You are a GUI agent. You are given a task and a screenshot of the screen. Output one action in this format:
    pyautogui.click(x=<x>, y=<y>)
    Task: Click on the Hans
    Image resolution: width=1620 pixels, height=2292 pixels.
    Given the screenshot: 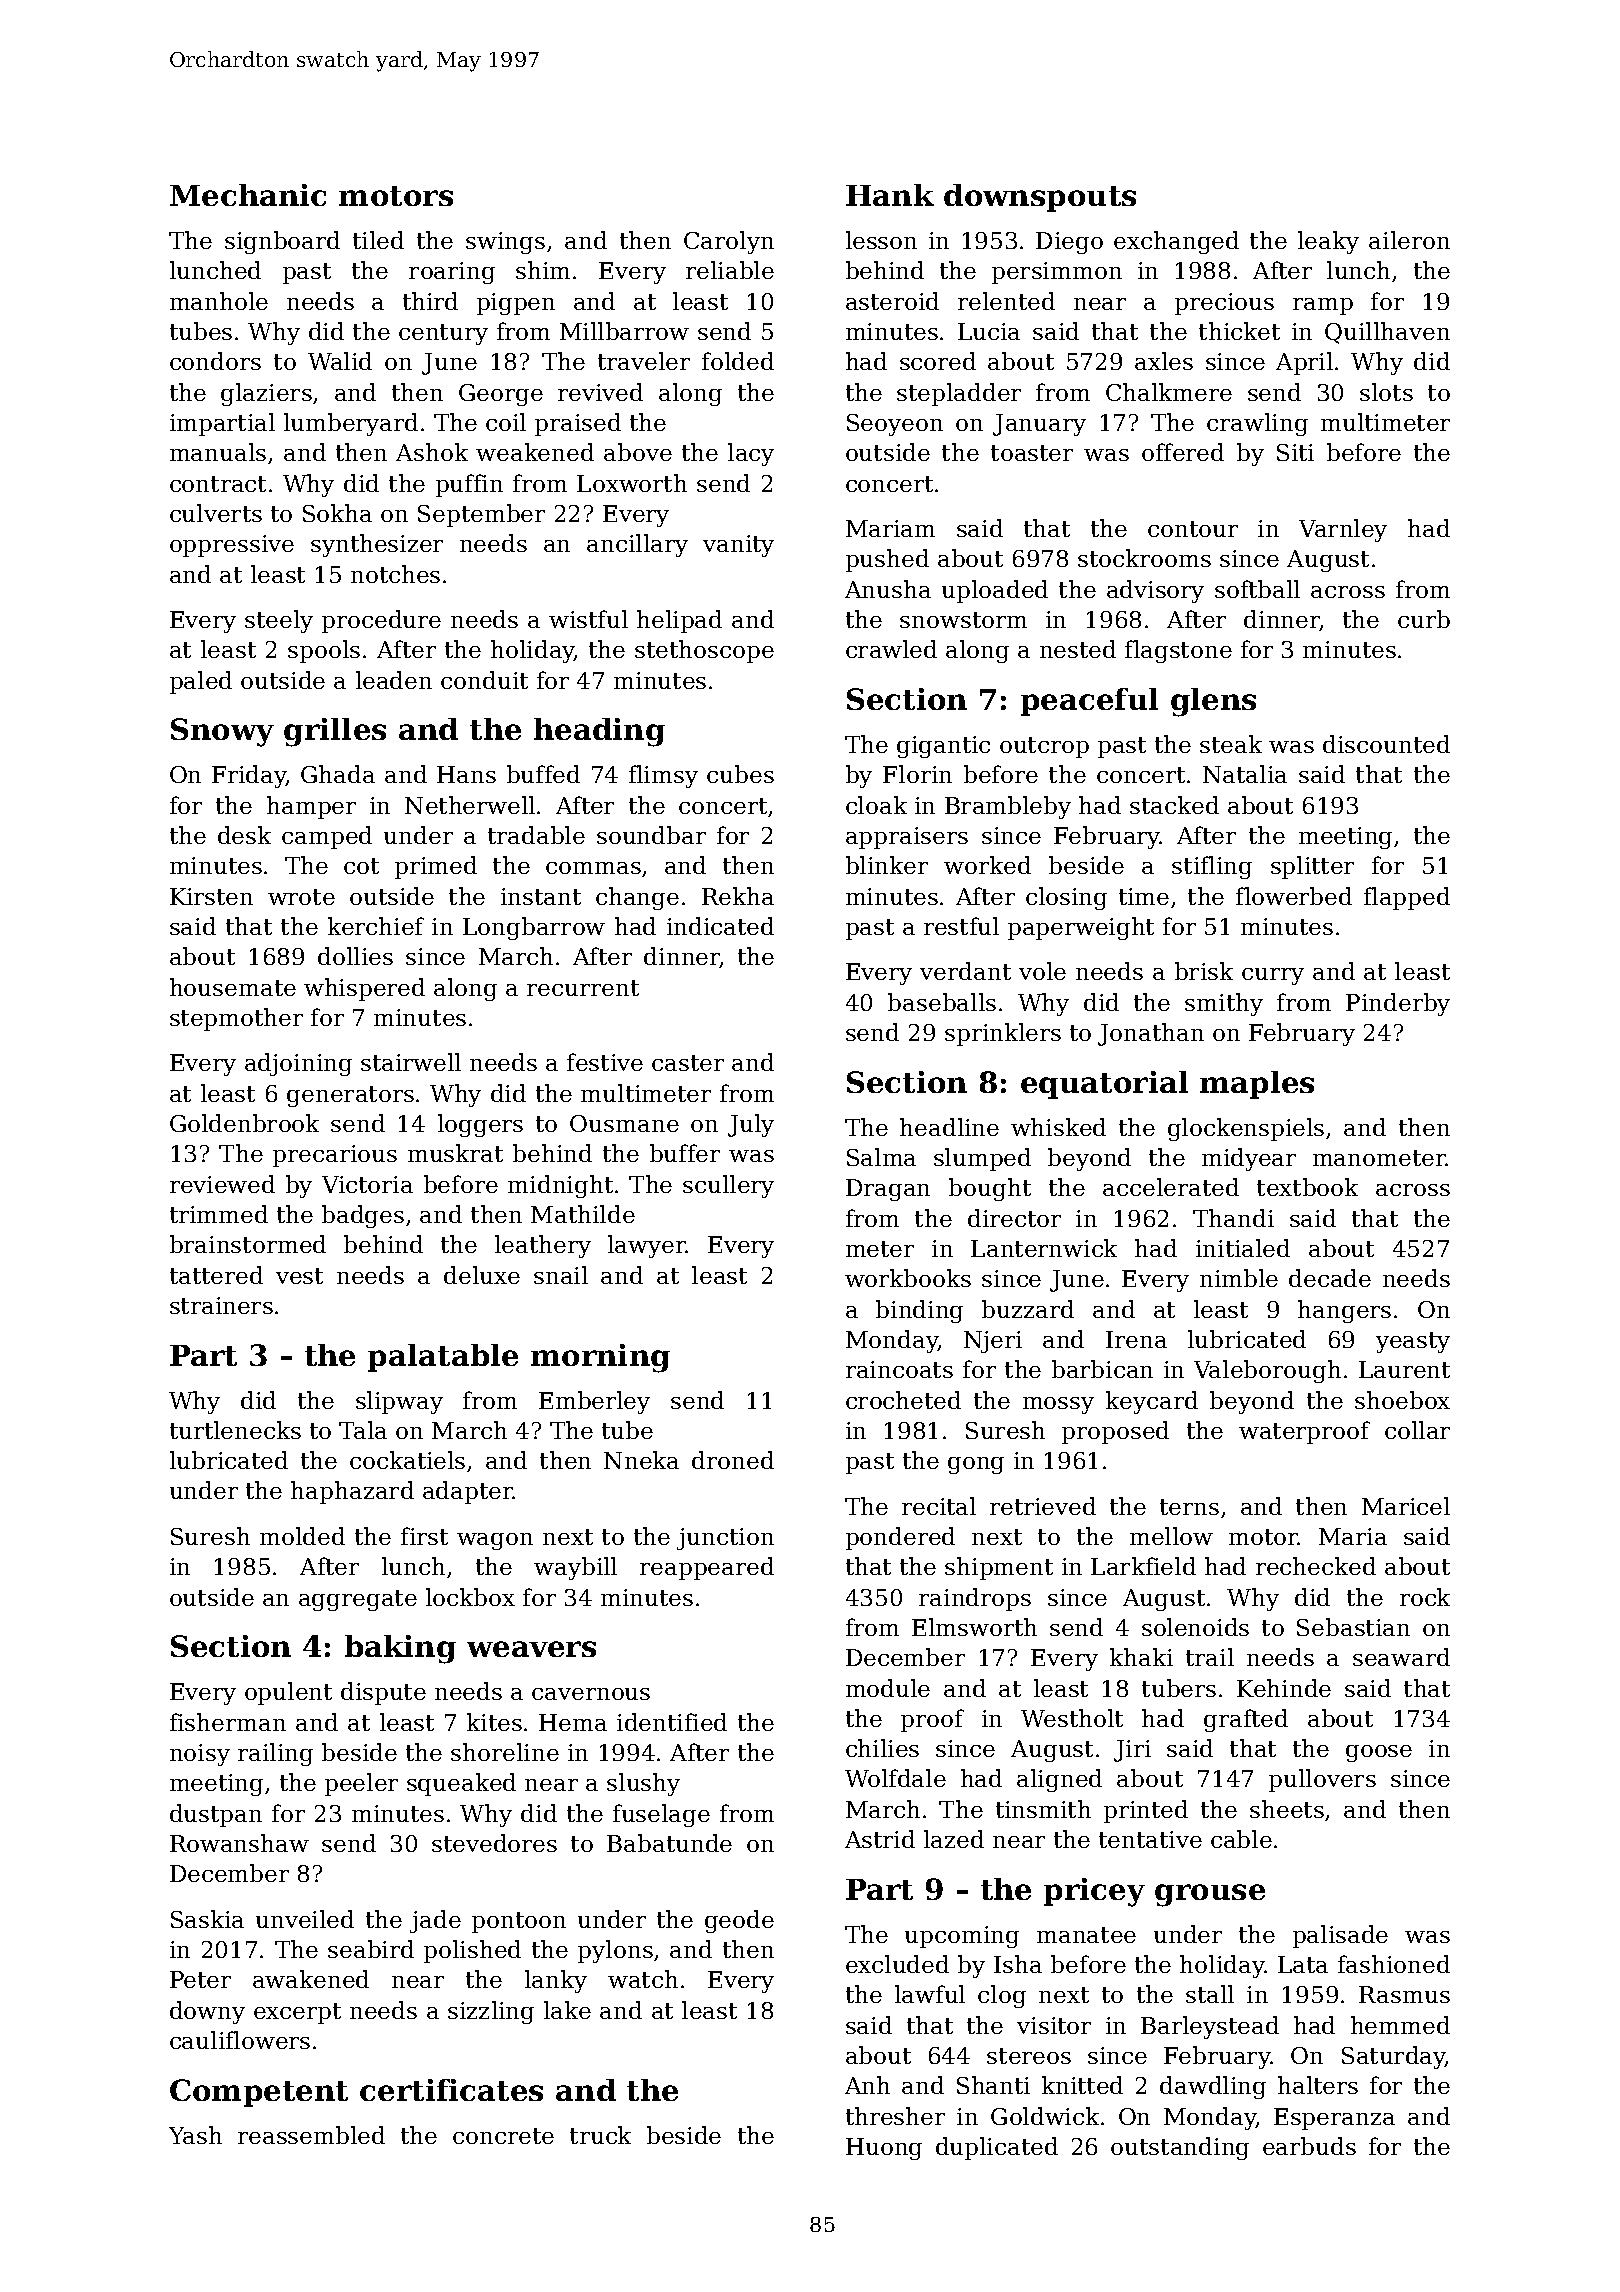 What is the action you would take?
    pyautogui.click(x=466, y=774)
